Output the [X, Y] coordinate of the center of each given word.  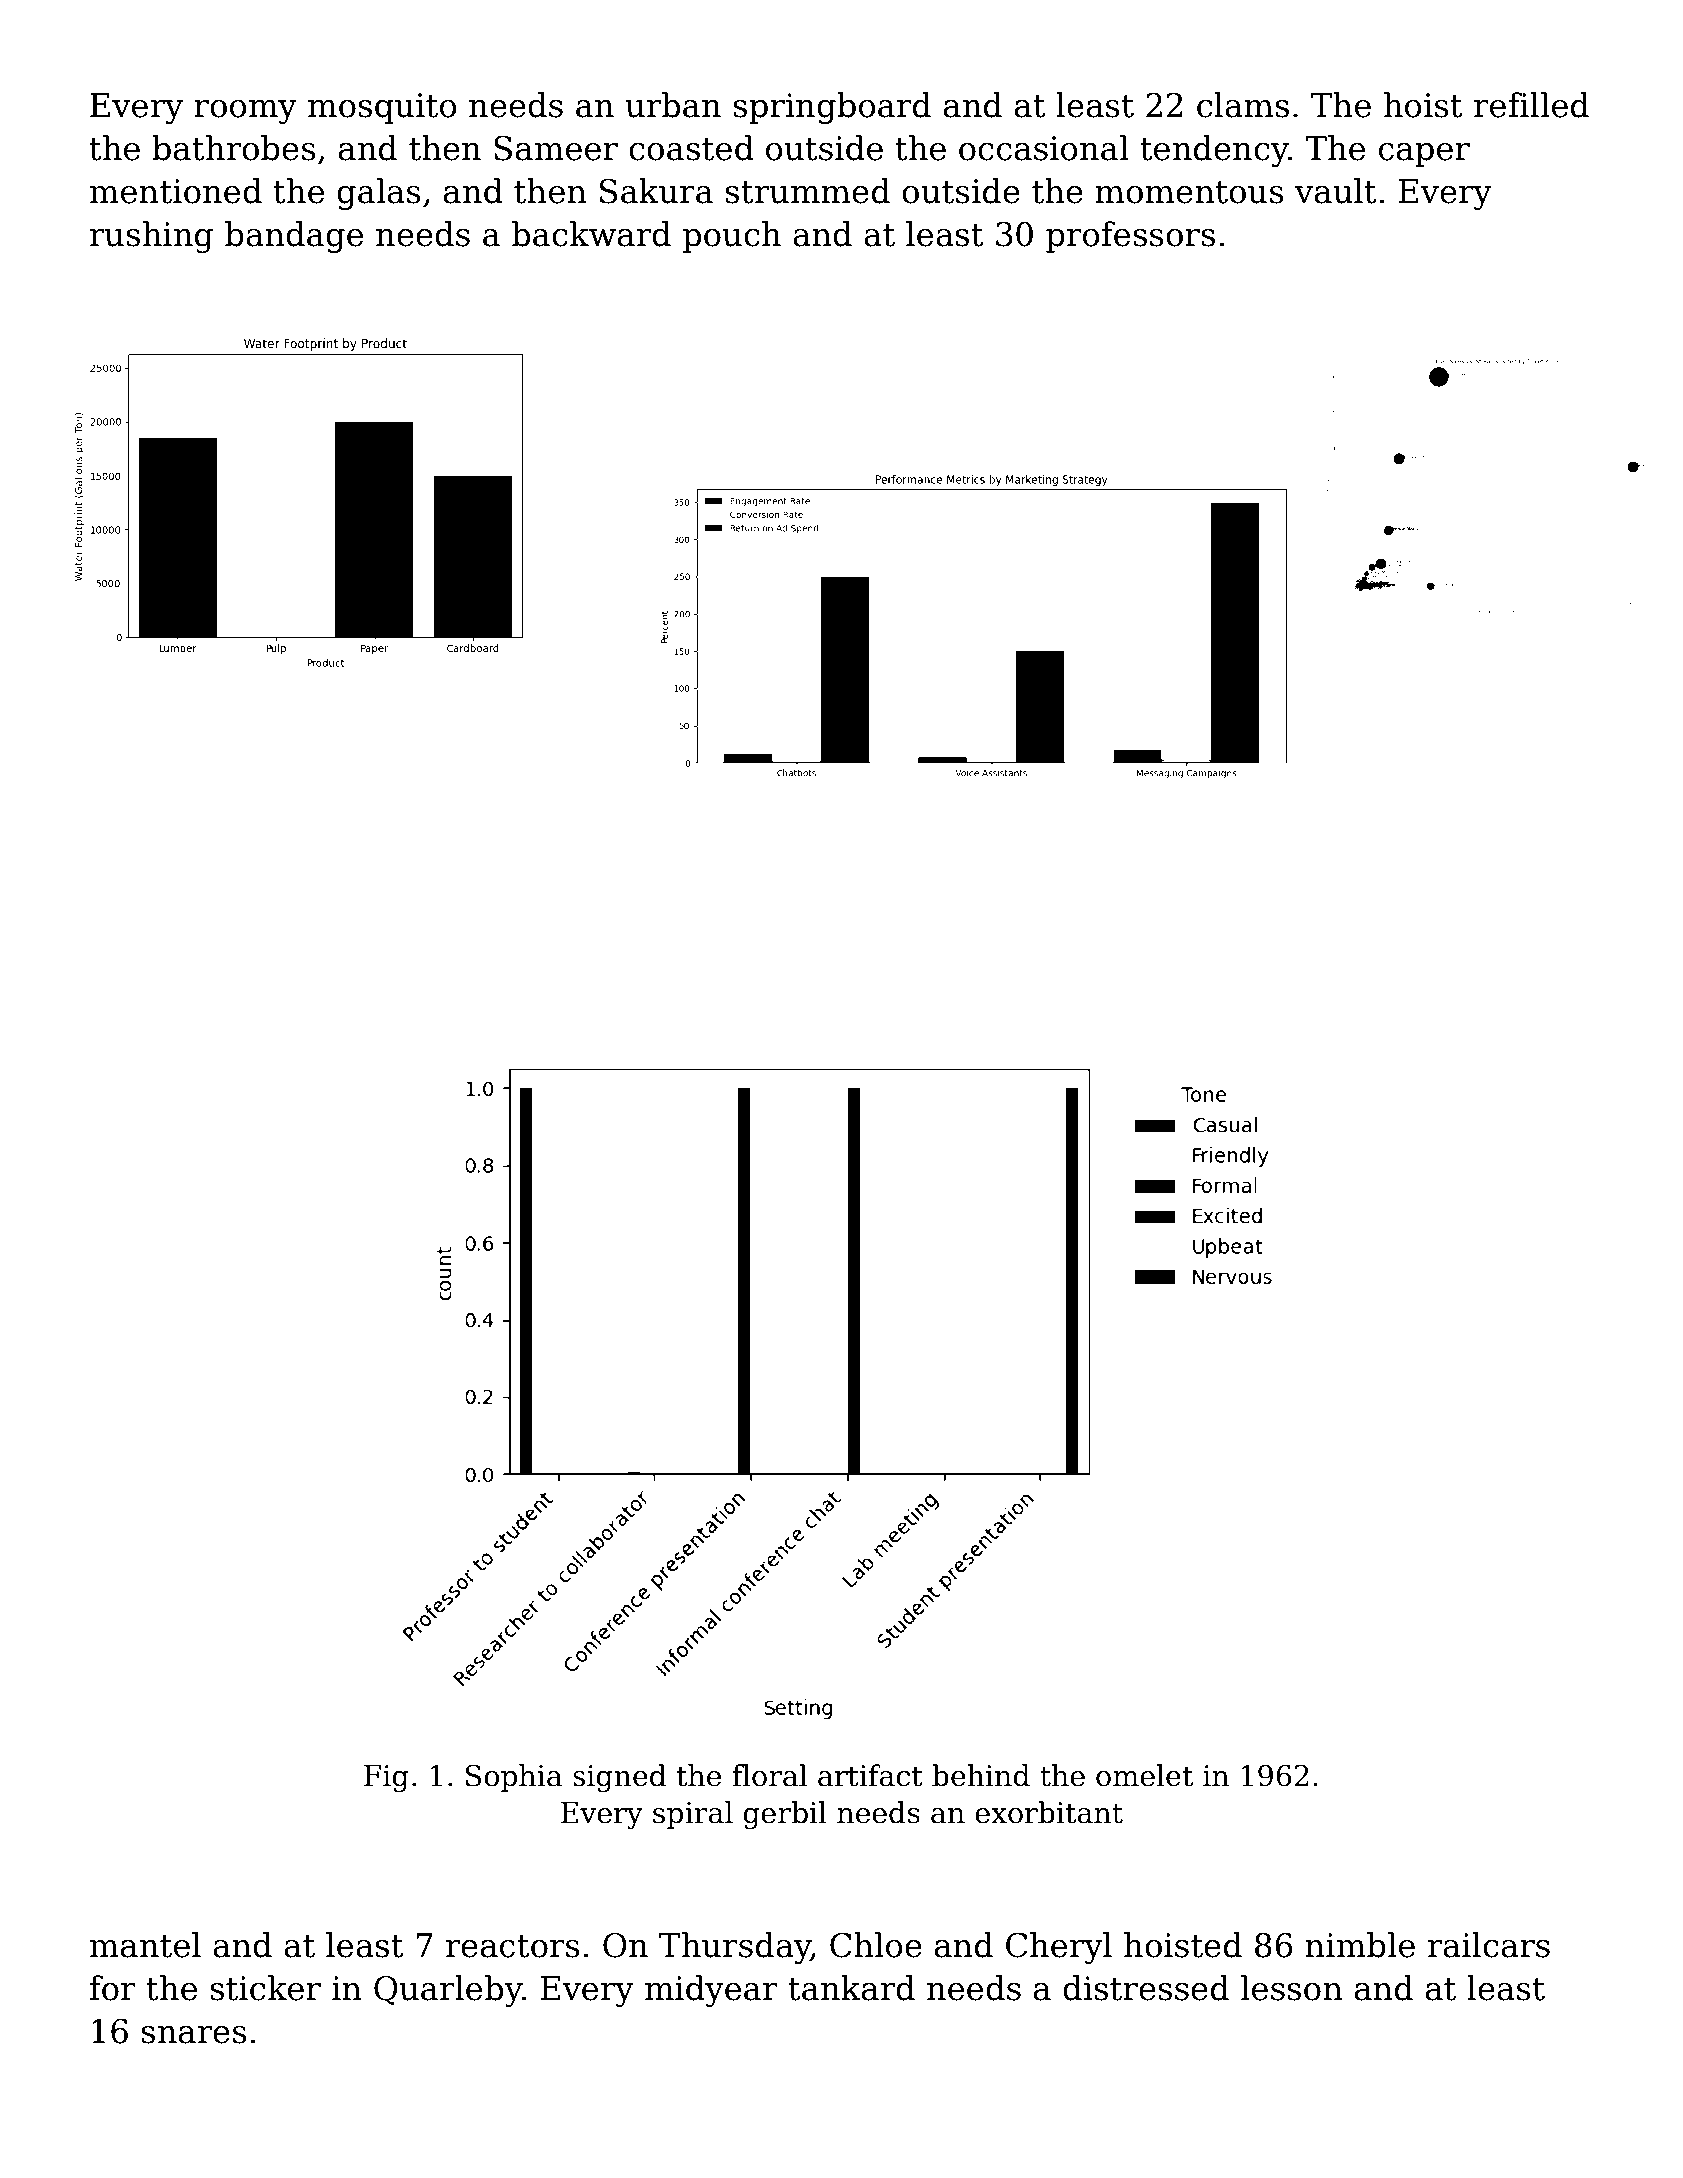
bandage [294, 237]
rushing [151, 237]
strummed [807, 191]
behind [981, 1775]
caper [1424, 155]
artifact [870, 1775]
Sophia [514, 1778]
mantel [145, 1945]
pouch [732, 237]
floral [769, 1775]
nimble [1360, 1945]
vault [1336, 191]
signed [619, 1778]
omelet [1144, 1775]
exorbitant [1049, 1812]
